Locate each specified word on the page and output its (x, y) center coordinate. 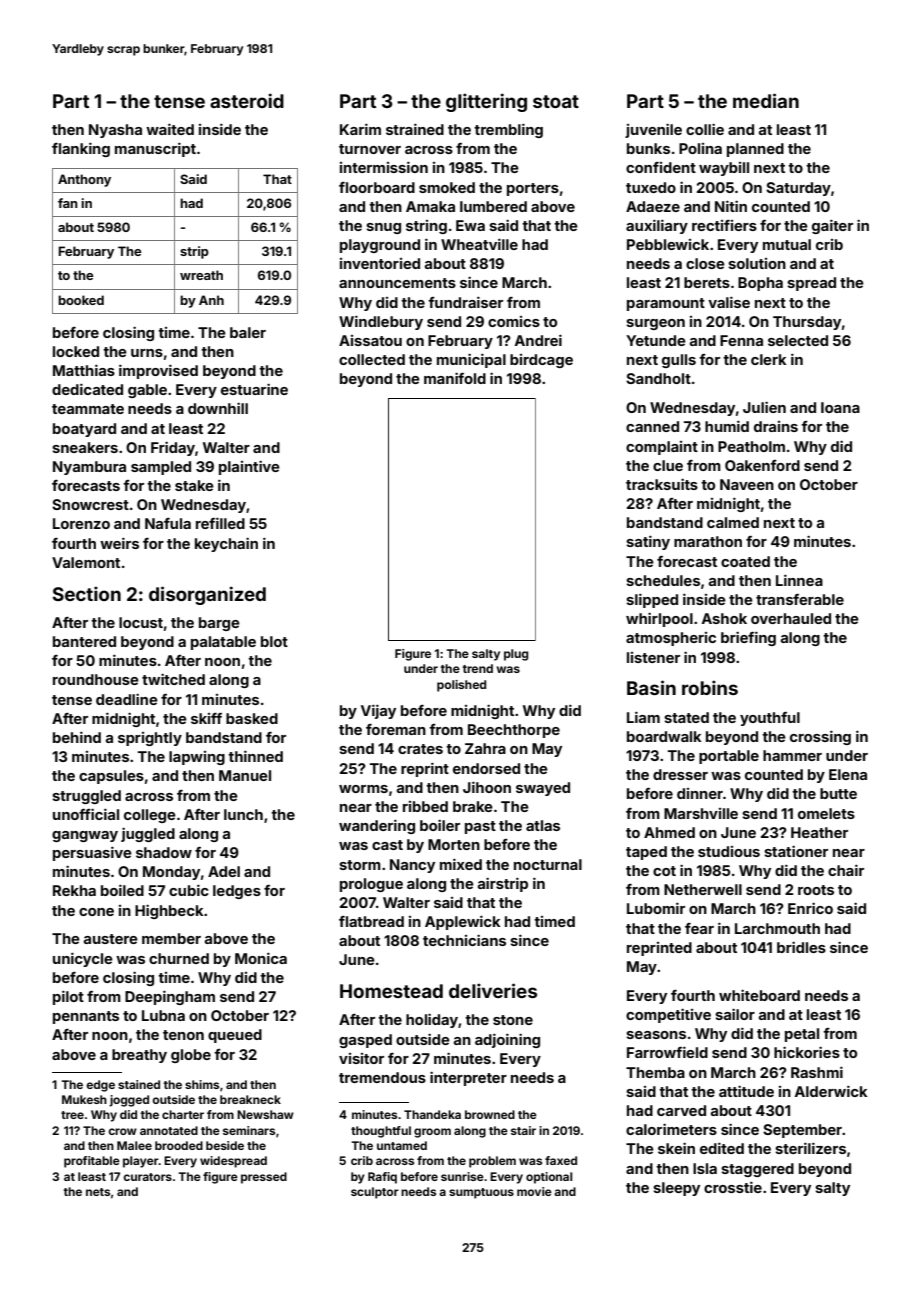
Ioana (840, 407)
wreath (201, 275)
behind (77, 737)
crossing (820, 737)
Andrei (538, 340)
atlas (543, 825)
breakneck (250, 1099)
